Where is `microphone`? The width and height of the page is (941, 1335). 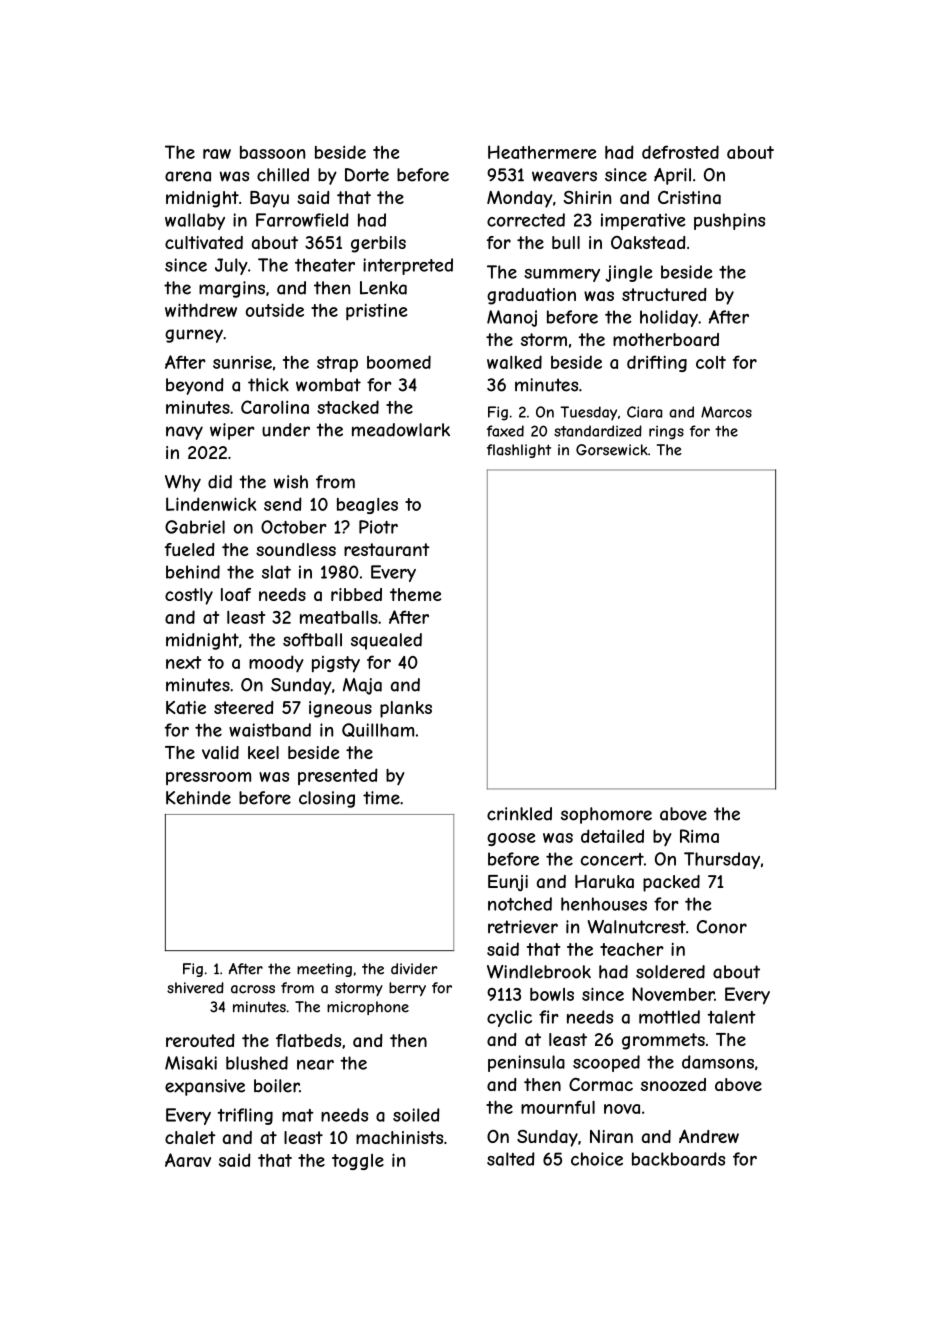
microphone is located at coordinates (368, 1008).
